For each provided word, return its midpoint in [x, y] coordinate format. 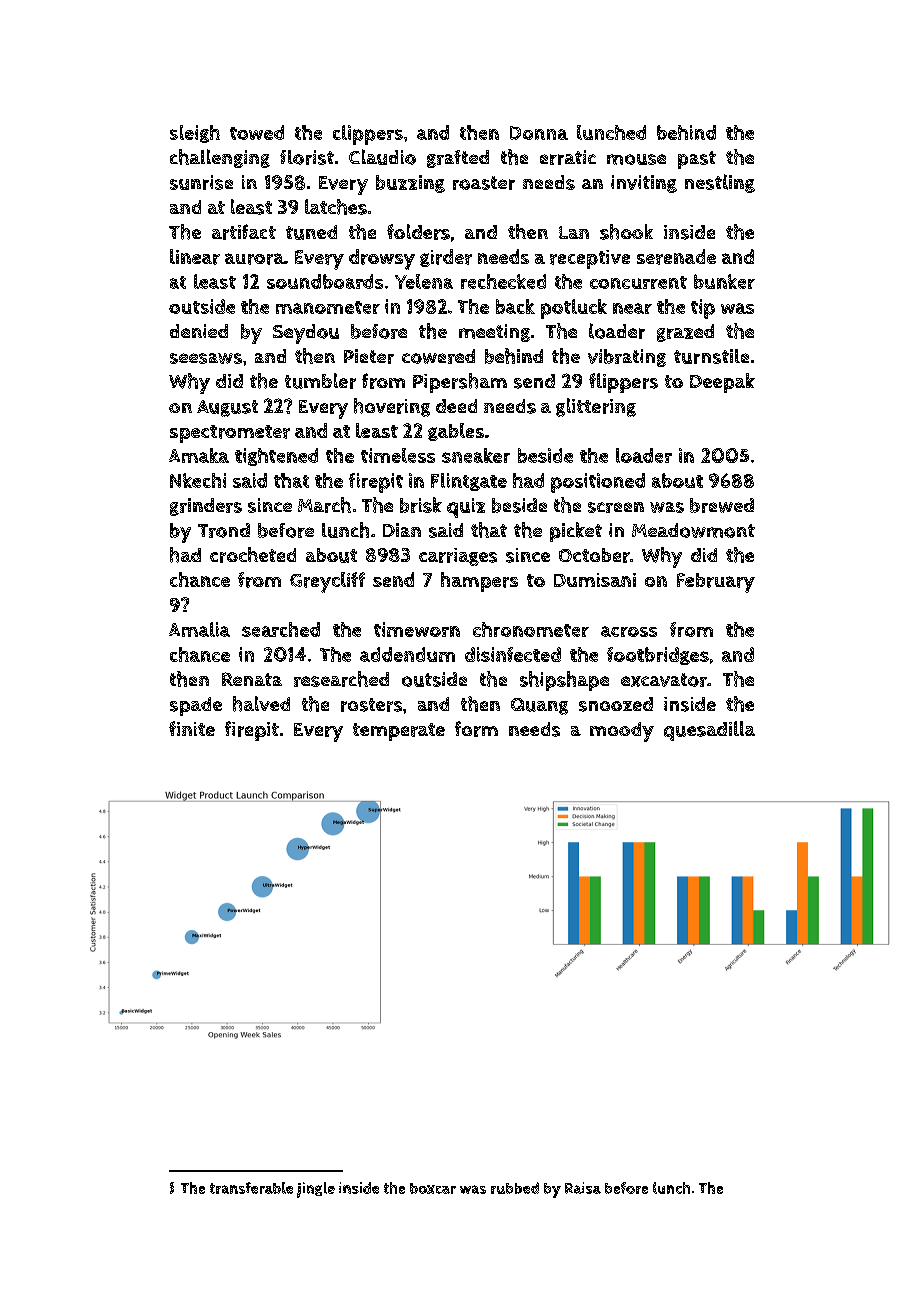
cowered [438, 356]
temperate [399, 732]
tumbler [320, 381]
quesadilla [709, 731]
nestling [720, 183]
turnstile [711, 356]
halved [261, 704]
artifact [244, 232]
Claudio [382, 157]
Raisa [583, 1188]
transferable [251, 1188]
